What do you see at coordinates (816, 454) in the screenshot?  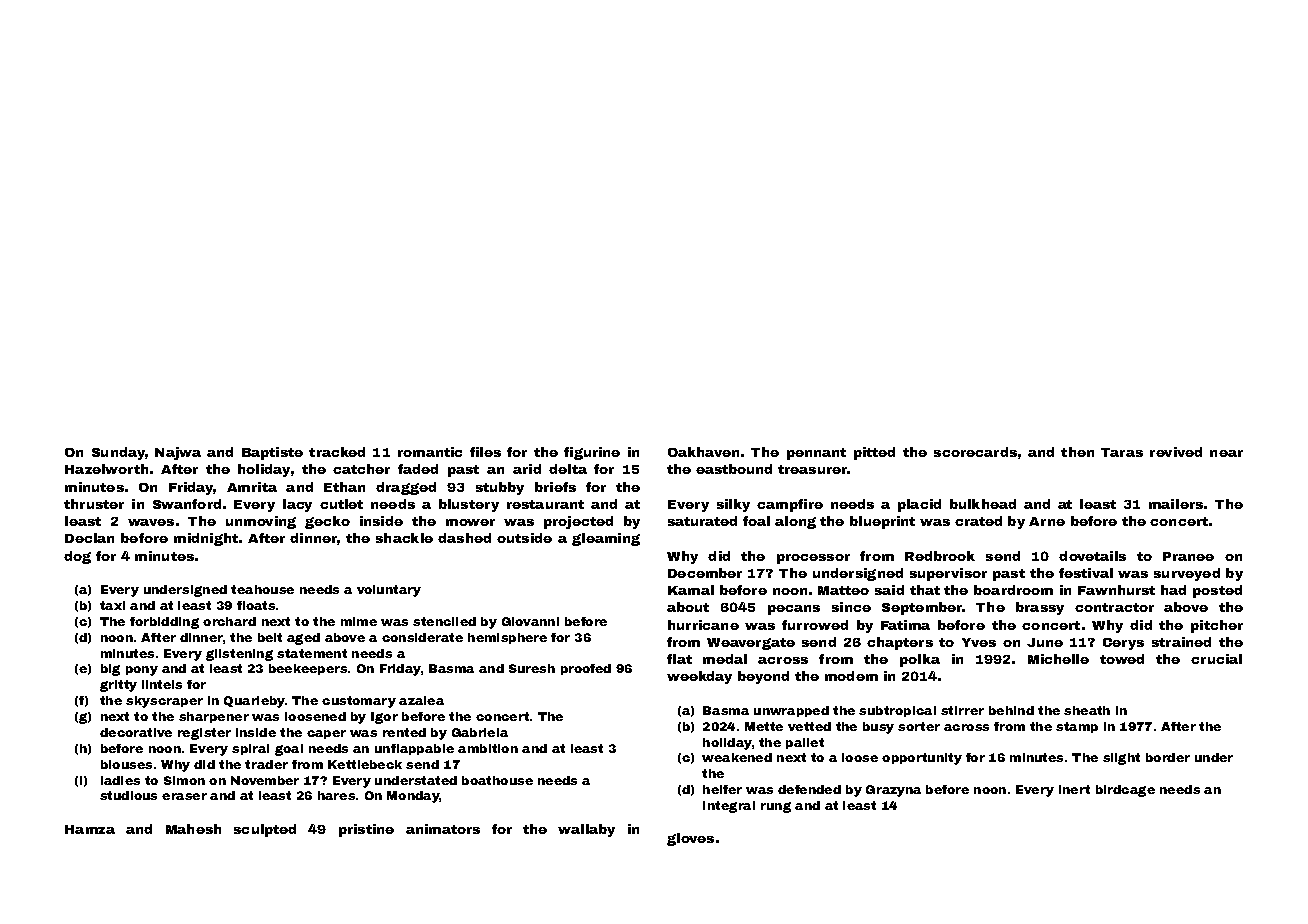 I see `pennant` at bounding box center [816, 454].
